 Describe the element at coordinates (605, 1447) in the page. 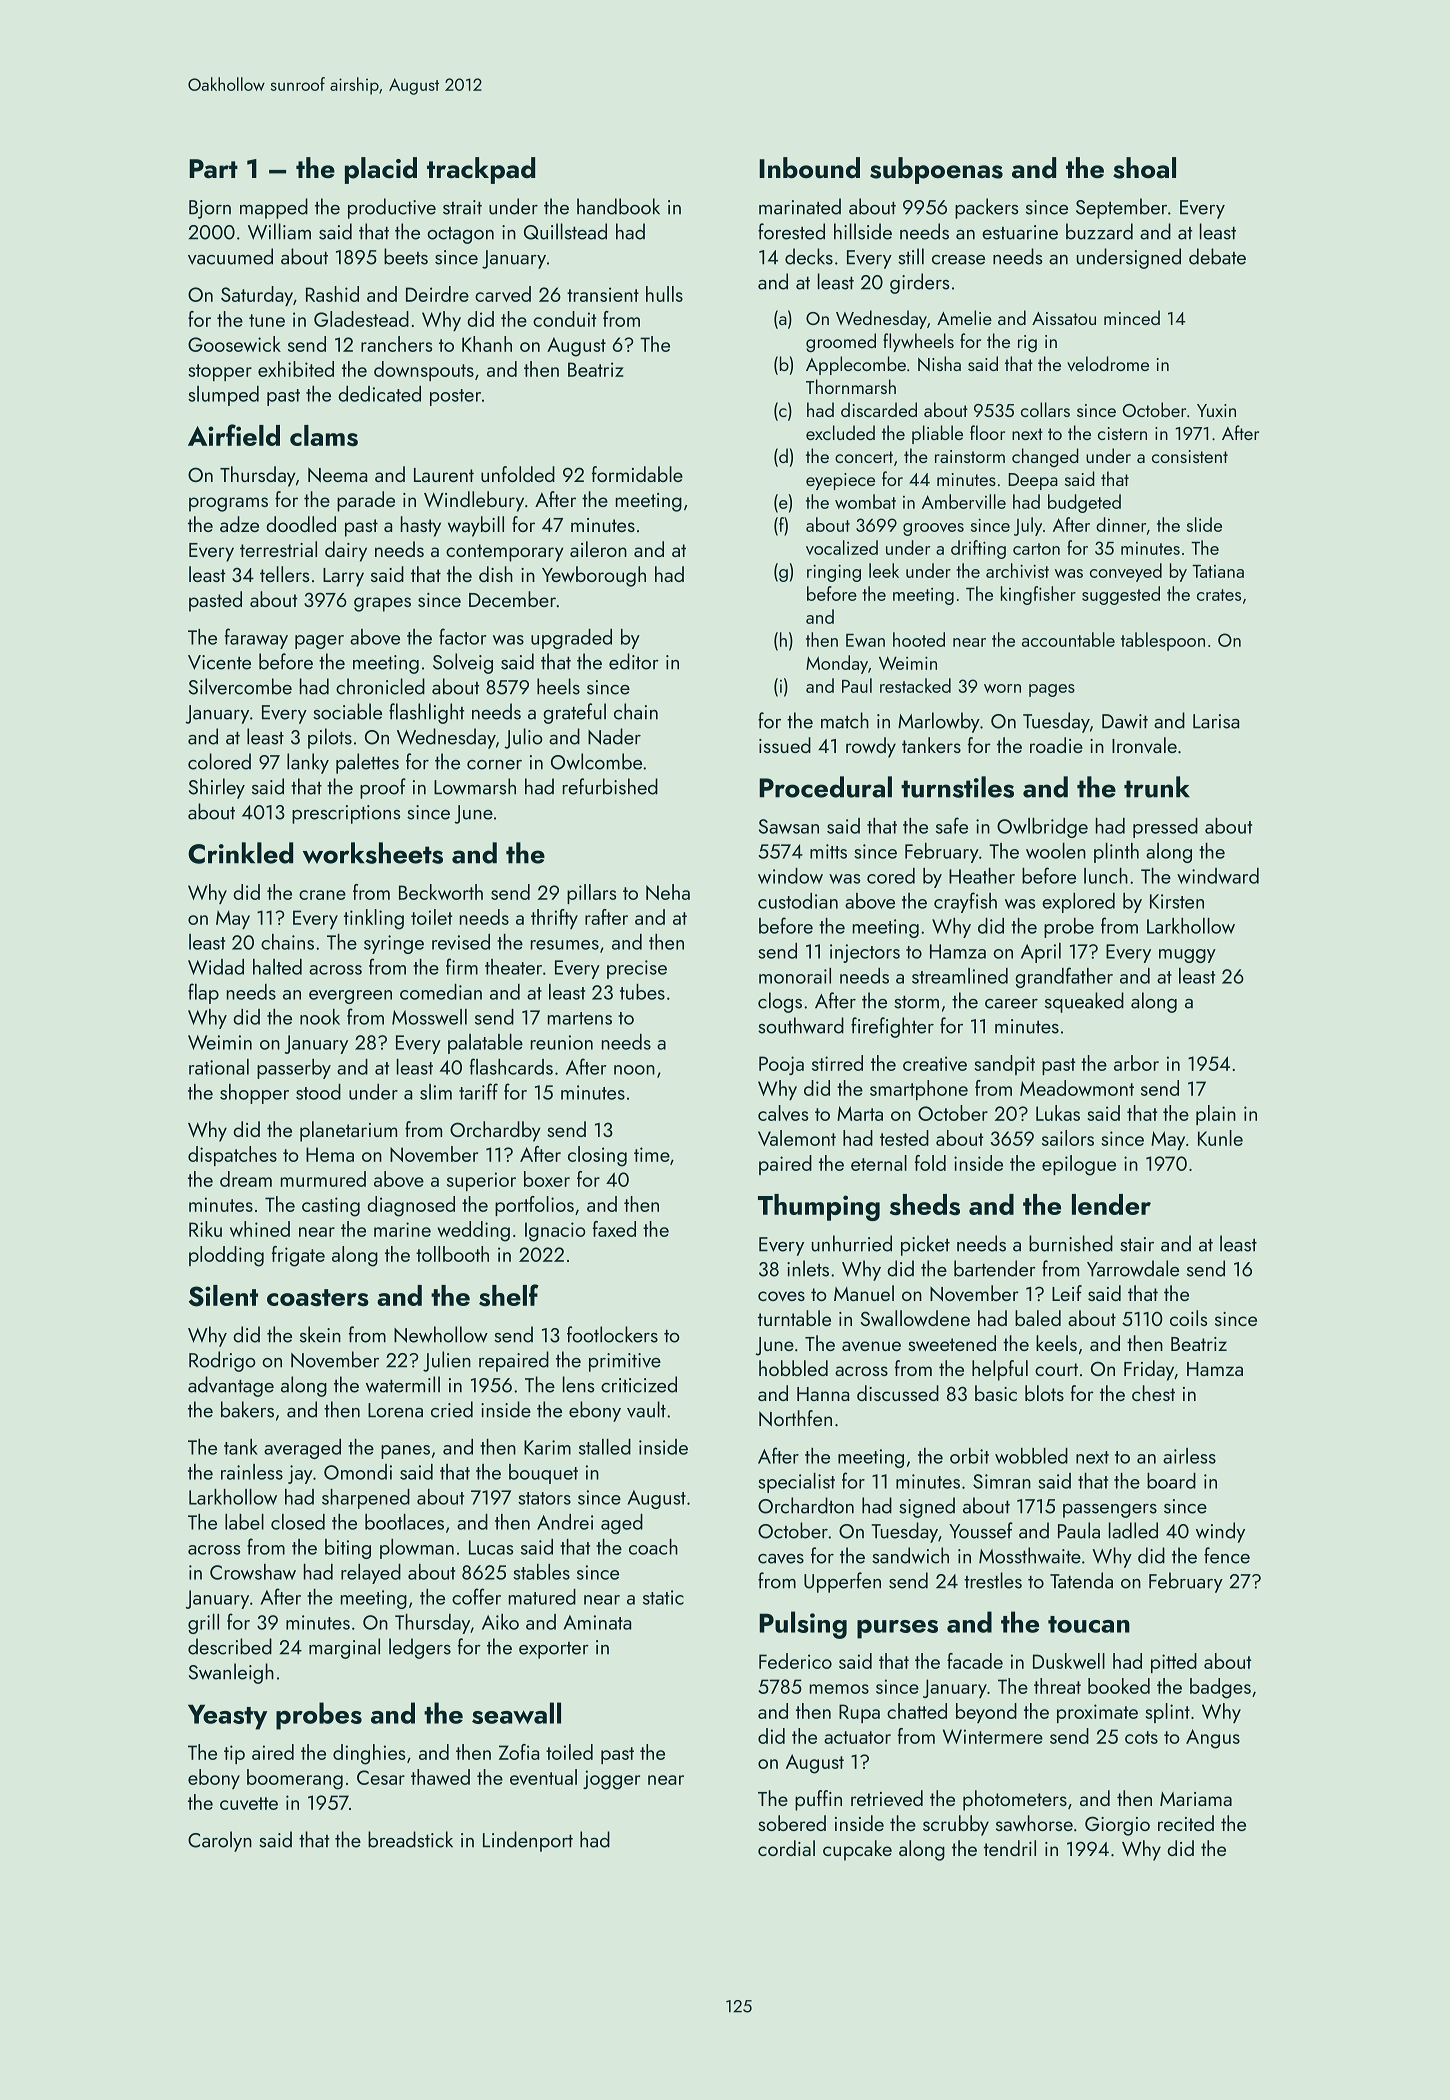

I see `stalled` at that location.
